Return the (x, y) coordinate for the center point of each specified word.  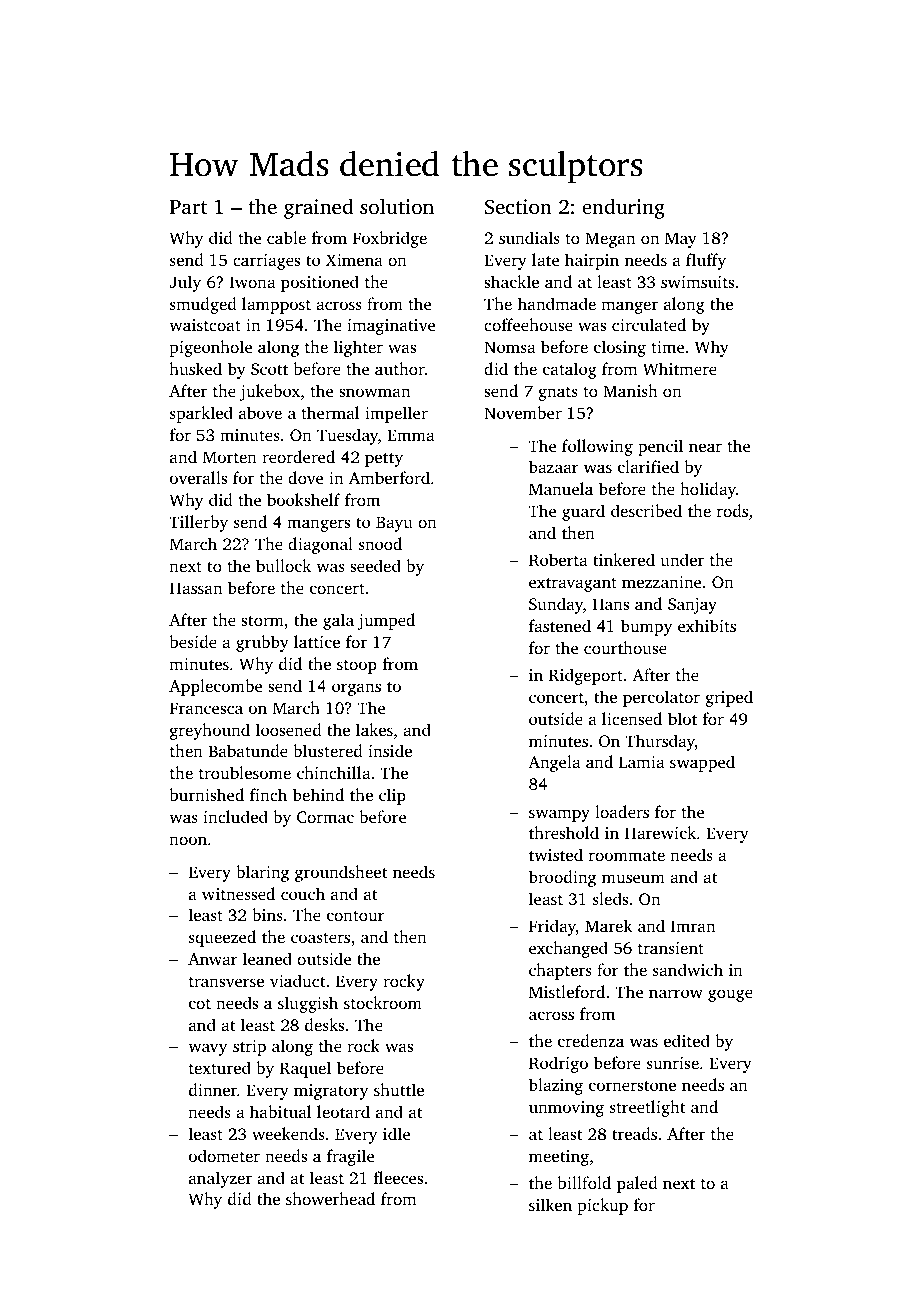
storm (262, 621)
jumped (386, 621)
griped (729, 698)
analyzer (220, 1179)
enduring (623, 208)
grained (318, 208)
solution (397, 206)
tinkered (624, 559)
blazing (556, 1086)
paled (637, 1184)
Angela (554, 763)
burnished (206, 794)
